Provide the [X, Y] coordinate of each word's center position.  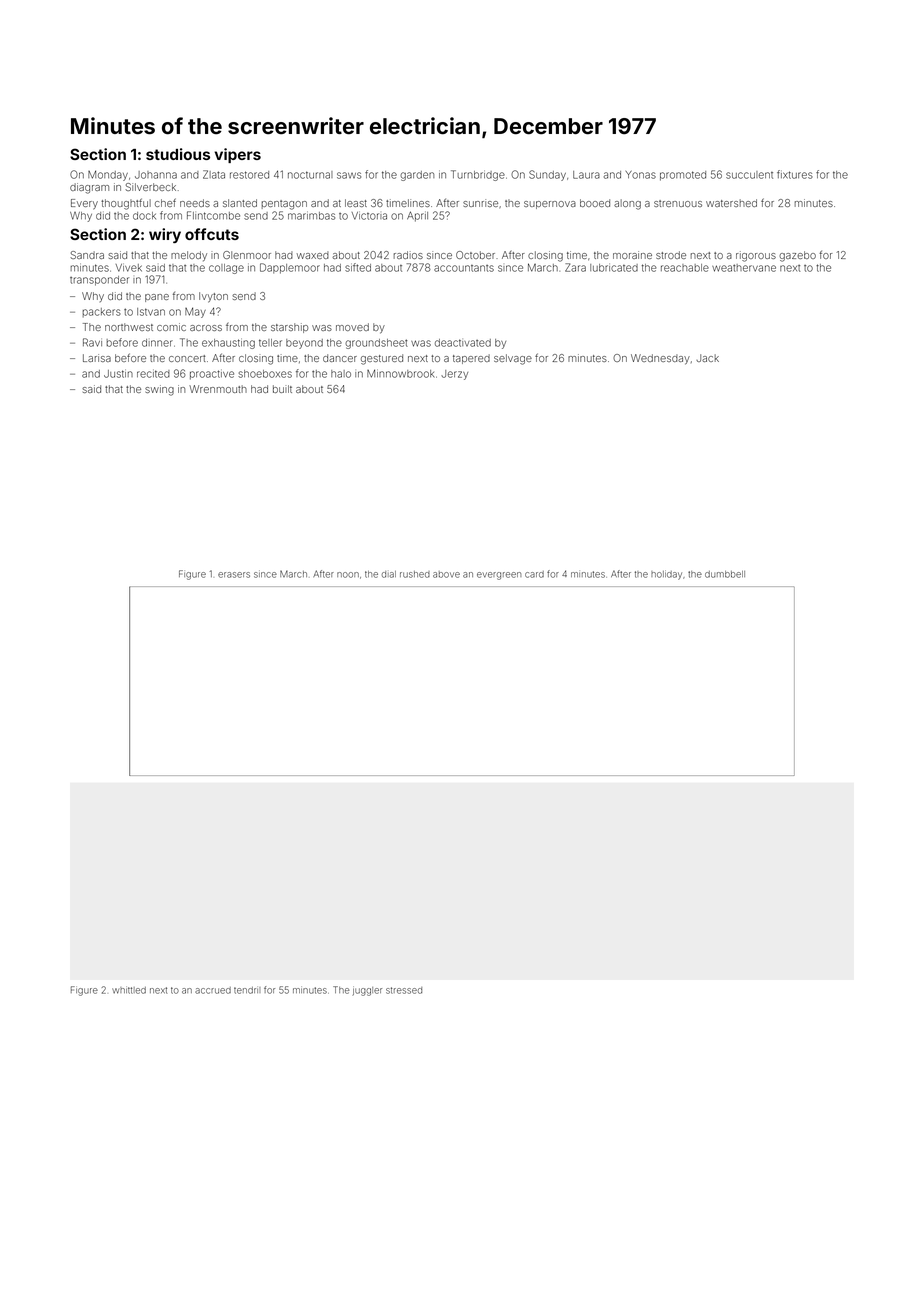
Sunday [547, 175]
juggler [367, 991]
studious [178, 154]
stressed [404, 990]
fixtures [795, 174]
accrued [213, 990]
